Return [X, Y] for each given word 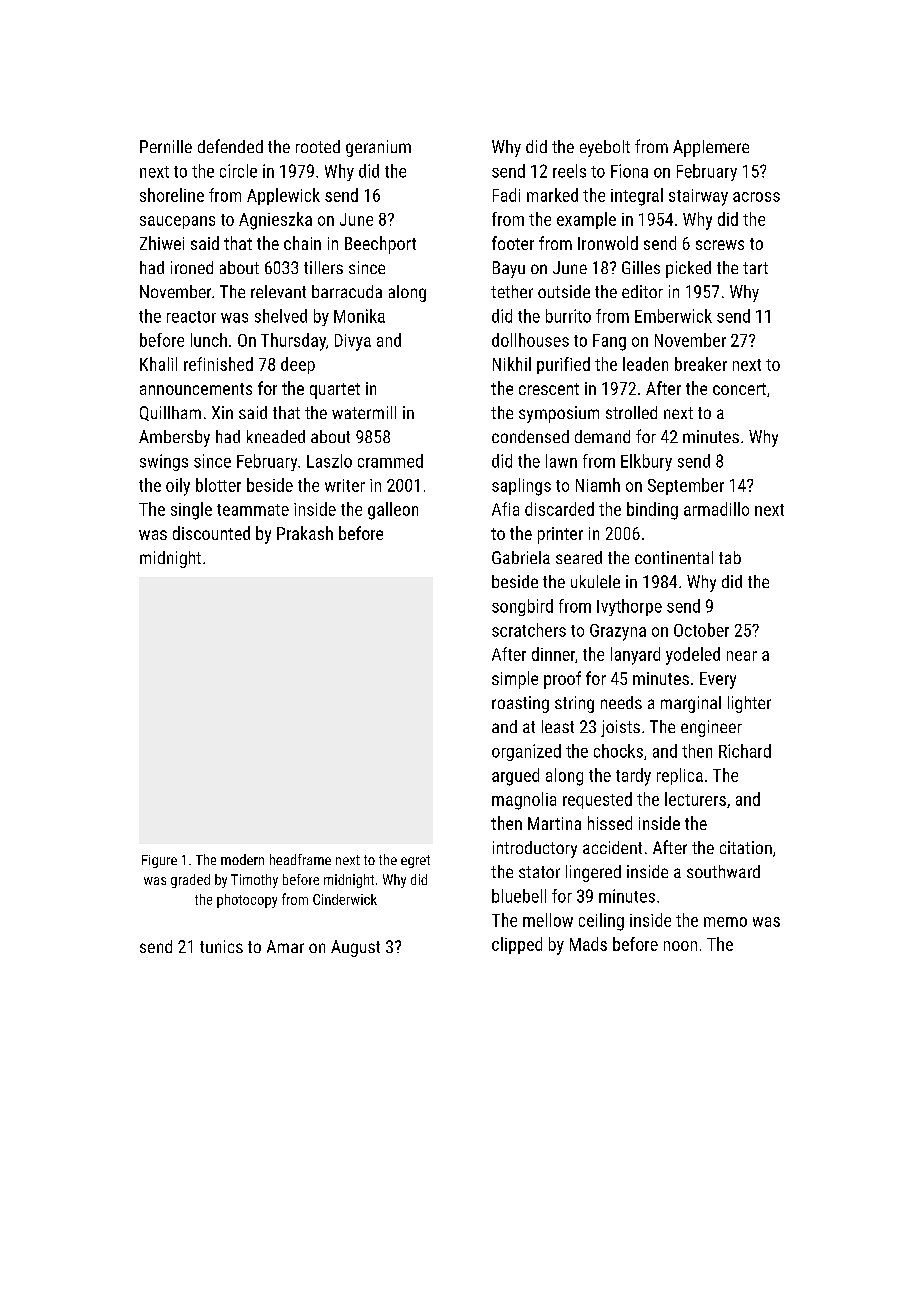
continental [674, 557]
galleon [393, 511]
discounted [211, 533]
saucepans [177, 222]
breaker [701, 364]
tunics [221, 946]
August [355, 948]
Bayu [509, 269]
